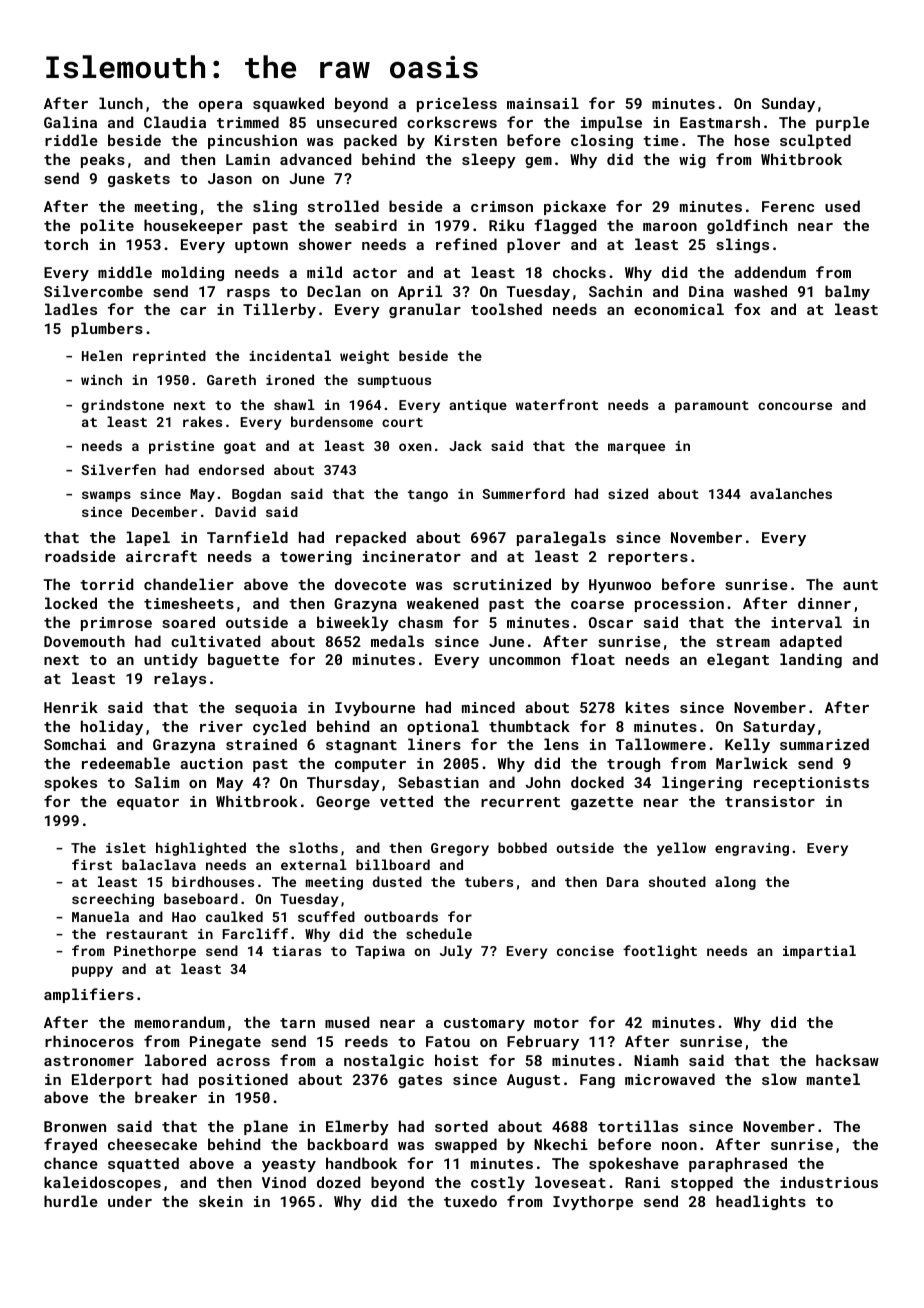 This screenshot has height=1308, width=924. Describe the element at coordinates (533, 1081) in the screenshot. I see `August` at that location.
